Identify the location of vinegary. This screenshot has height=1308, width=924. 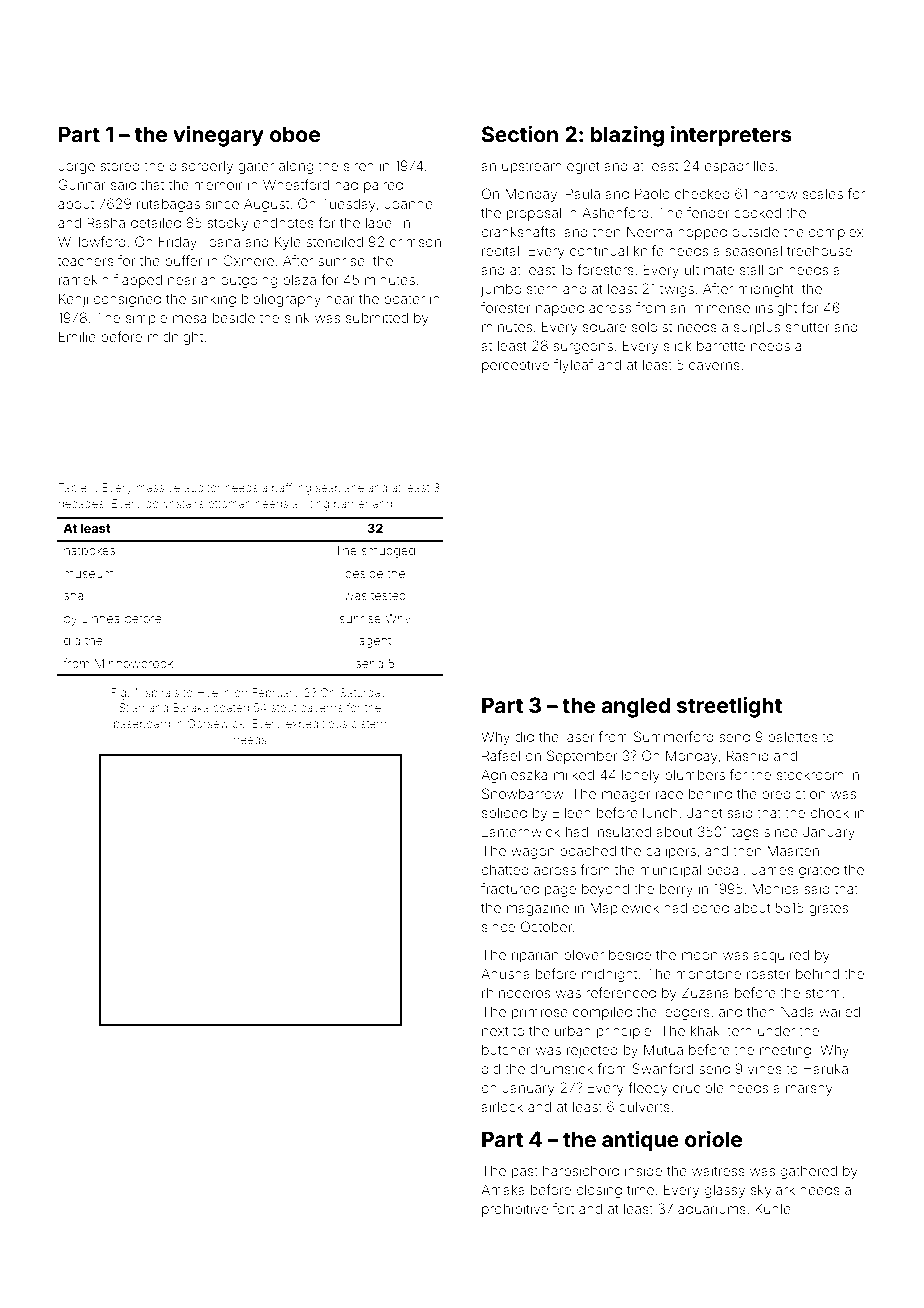
(218, 136).
